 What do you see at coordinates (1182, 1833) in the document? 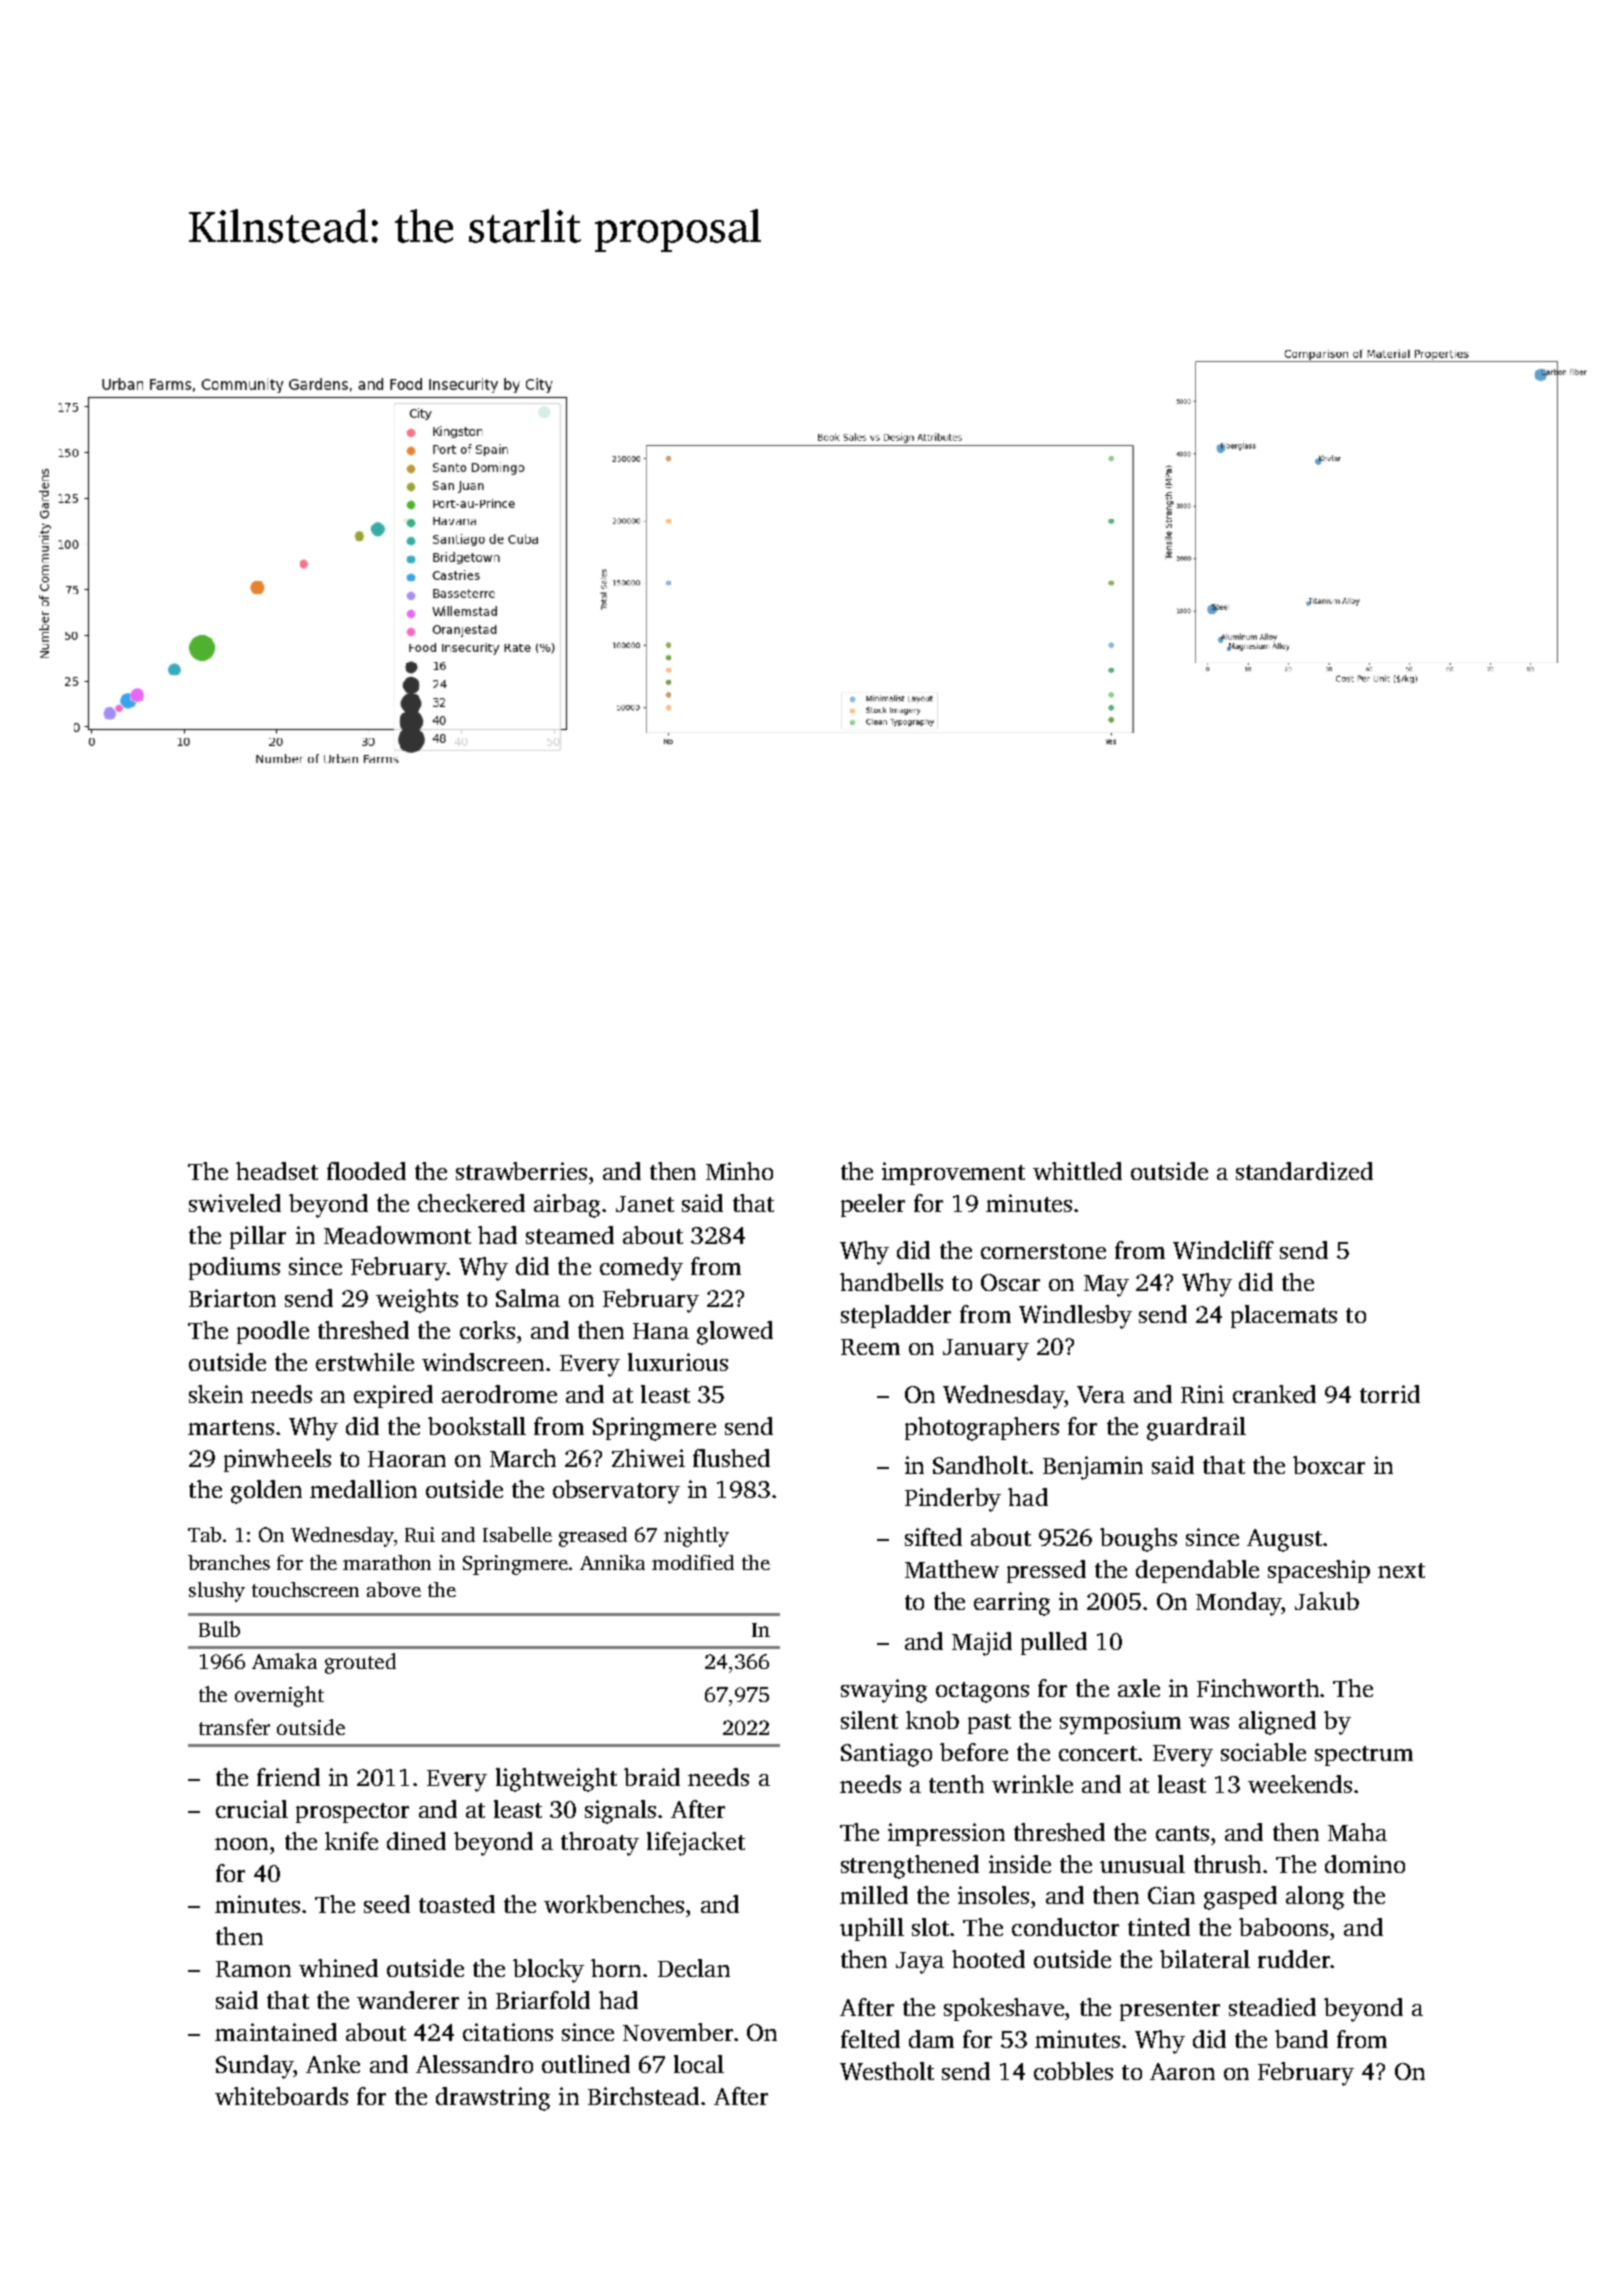
I see `cants` at bounding box center [1182, 1833].
